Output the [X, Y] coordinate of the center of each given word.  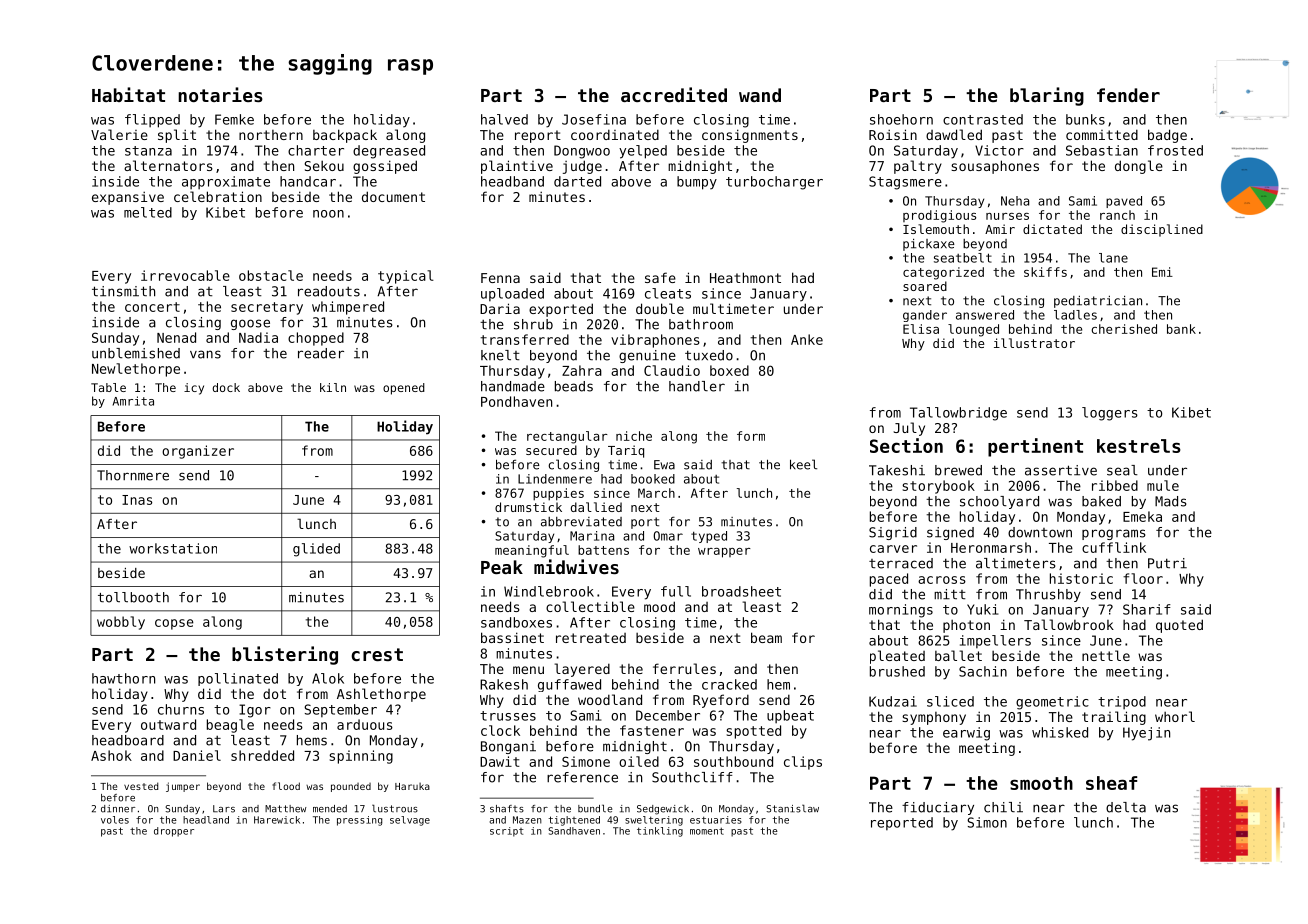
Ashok [111, 755]
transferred [524, 339]
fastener [652, 730]
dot [274, 694]
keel [803, 464]
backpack [345, 136]
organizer [198, 452]
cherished [1124, 329]
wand [760, 95]
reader [321, 353]
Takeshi [897, 470]
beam [766, 637]
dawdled [954, 134]
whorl [1175, 716]
